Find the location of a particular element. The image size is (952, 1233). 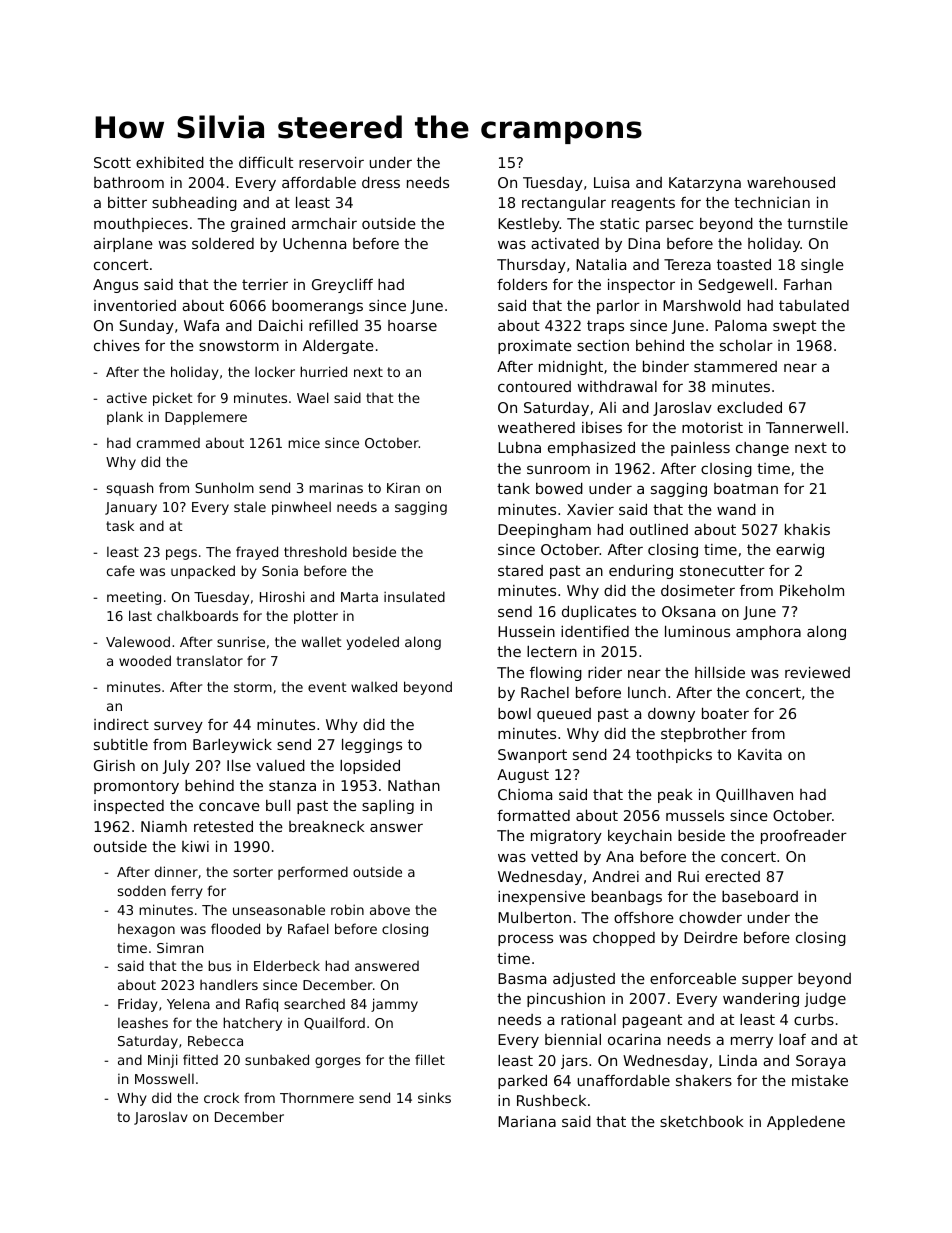

Luisa is located at coordinates (611, 182).
